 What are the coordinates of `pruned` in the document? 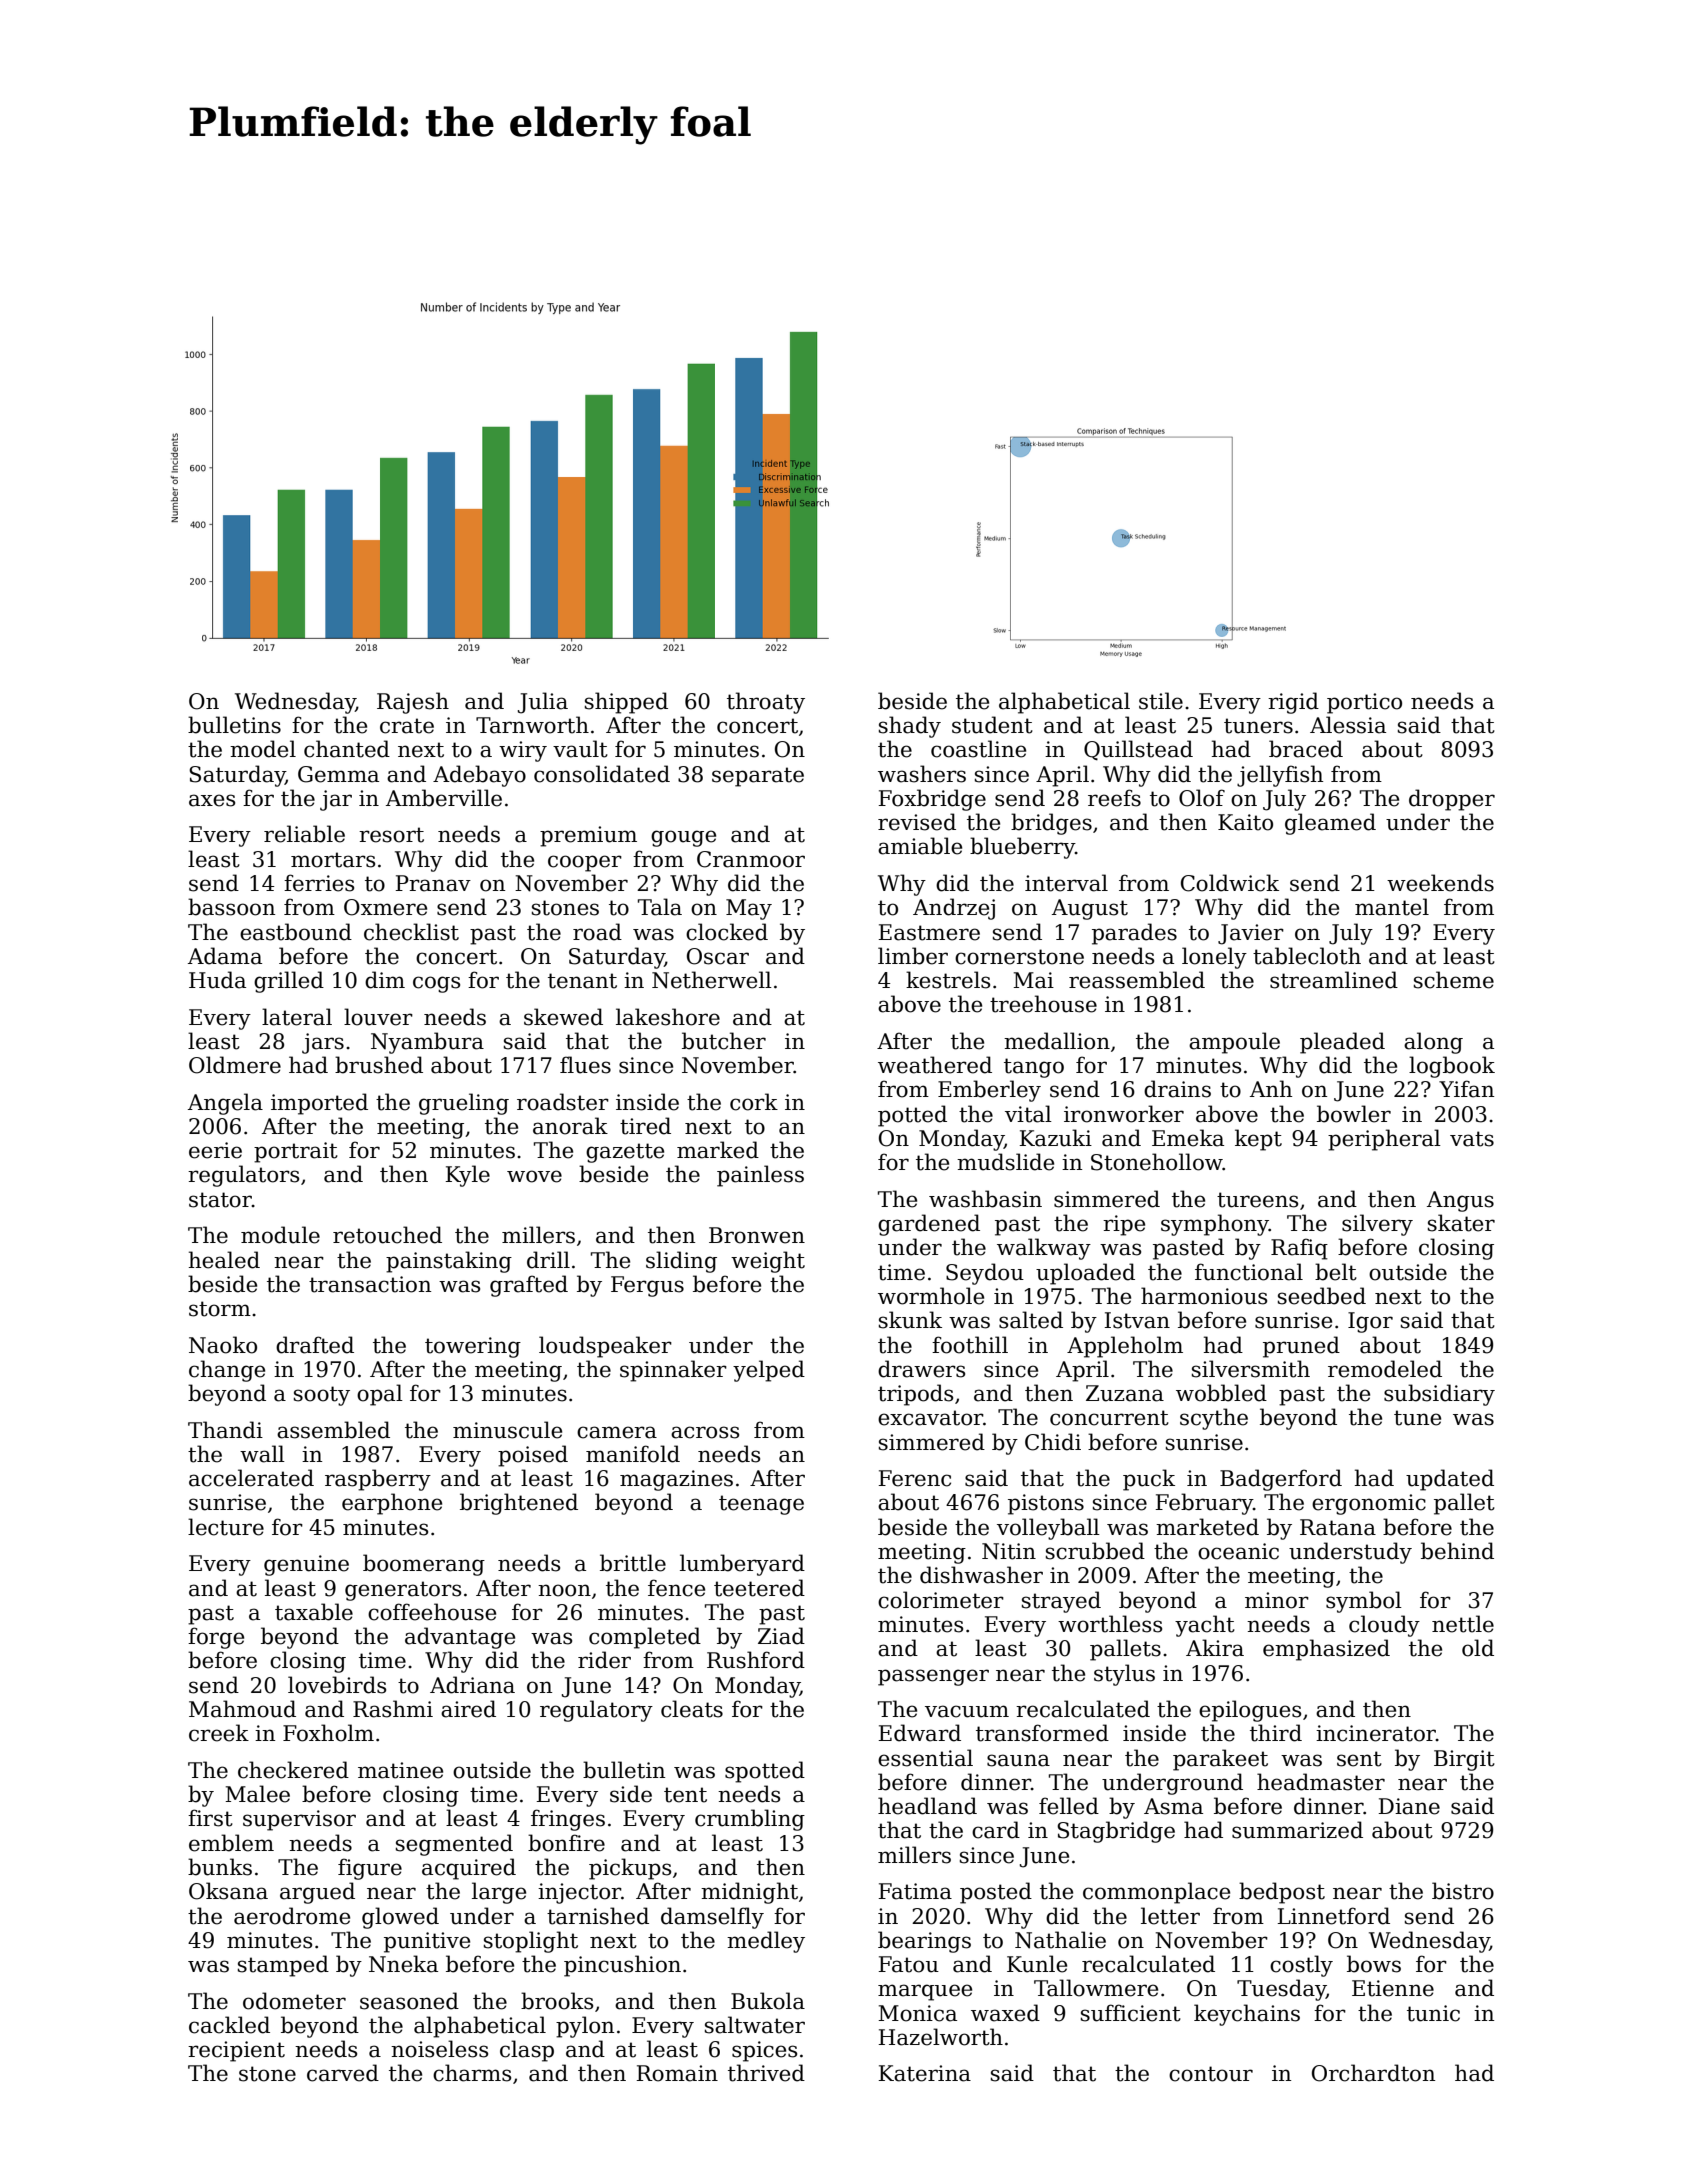 It's located at (1301, 1347).
